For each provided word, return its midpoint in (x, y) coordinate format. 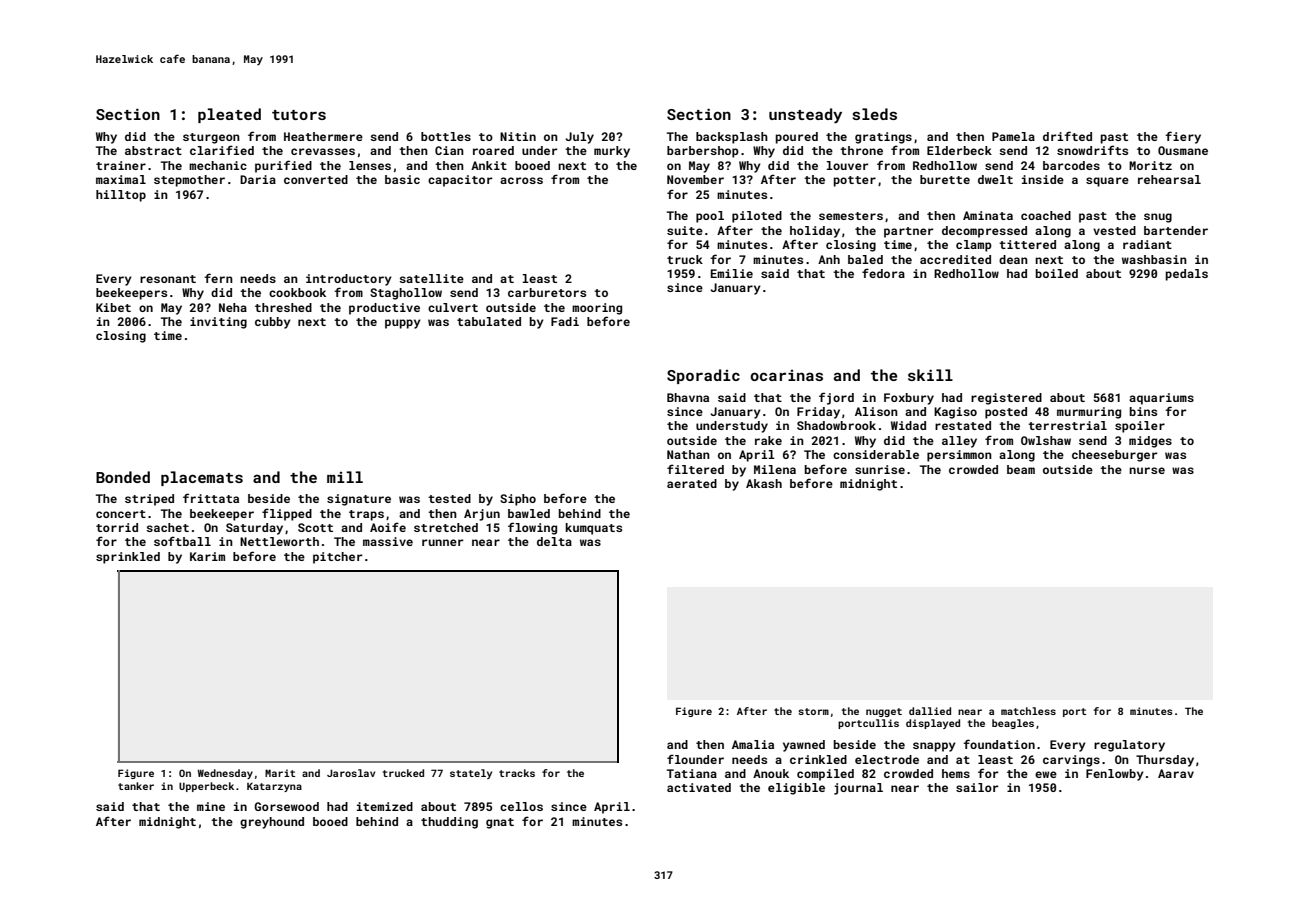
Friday (818, 413)
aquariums (1161, 399)
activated (699, 787)
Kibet (113, 307)
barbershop (703, 152)
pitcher (337, 558)
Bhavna (688, 397)
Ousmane (1183, 150)
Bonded (123, 477)
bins (1143, 411)
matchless (1028, 711)
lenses (370, 165)
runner (442, 542)
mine (211, 806)
